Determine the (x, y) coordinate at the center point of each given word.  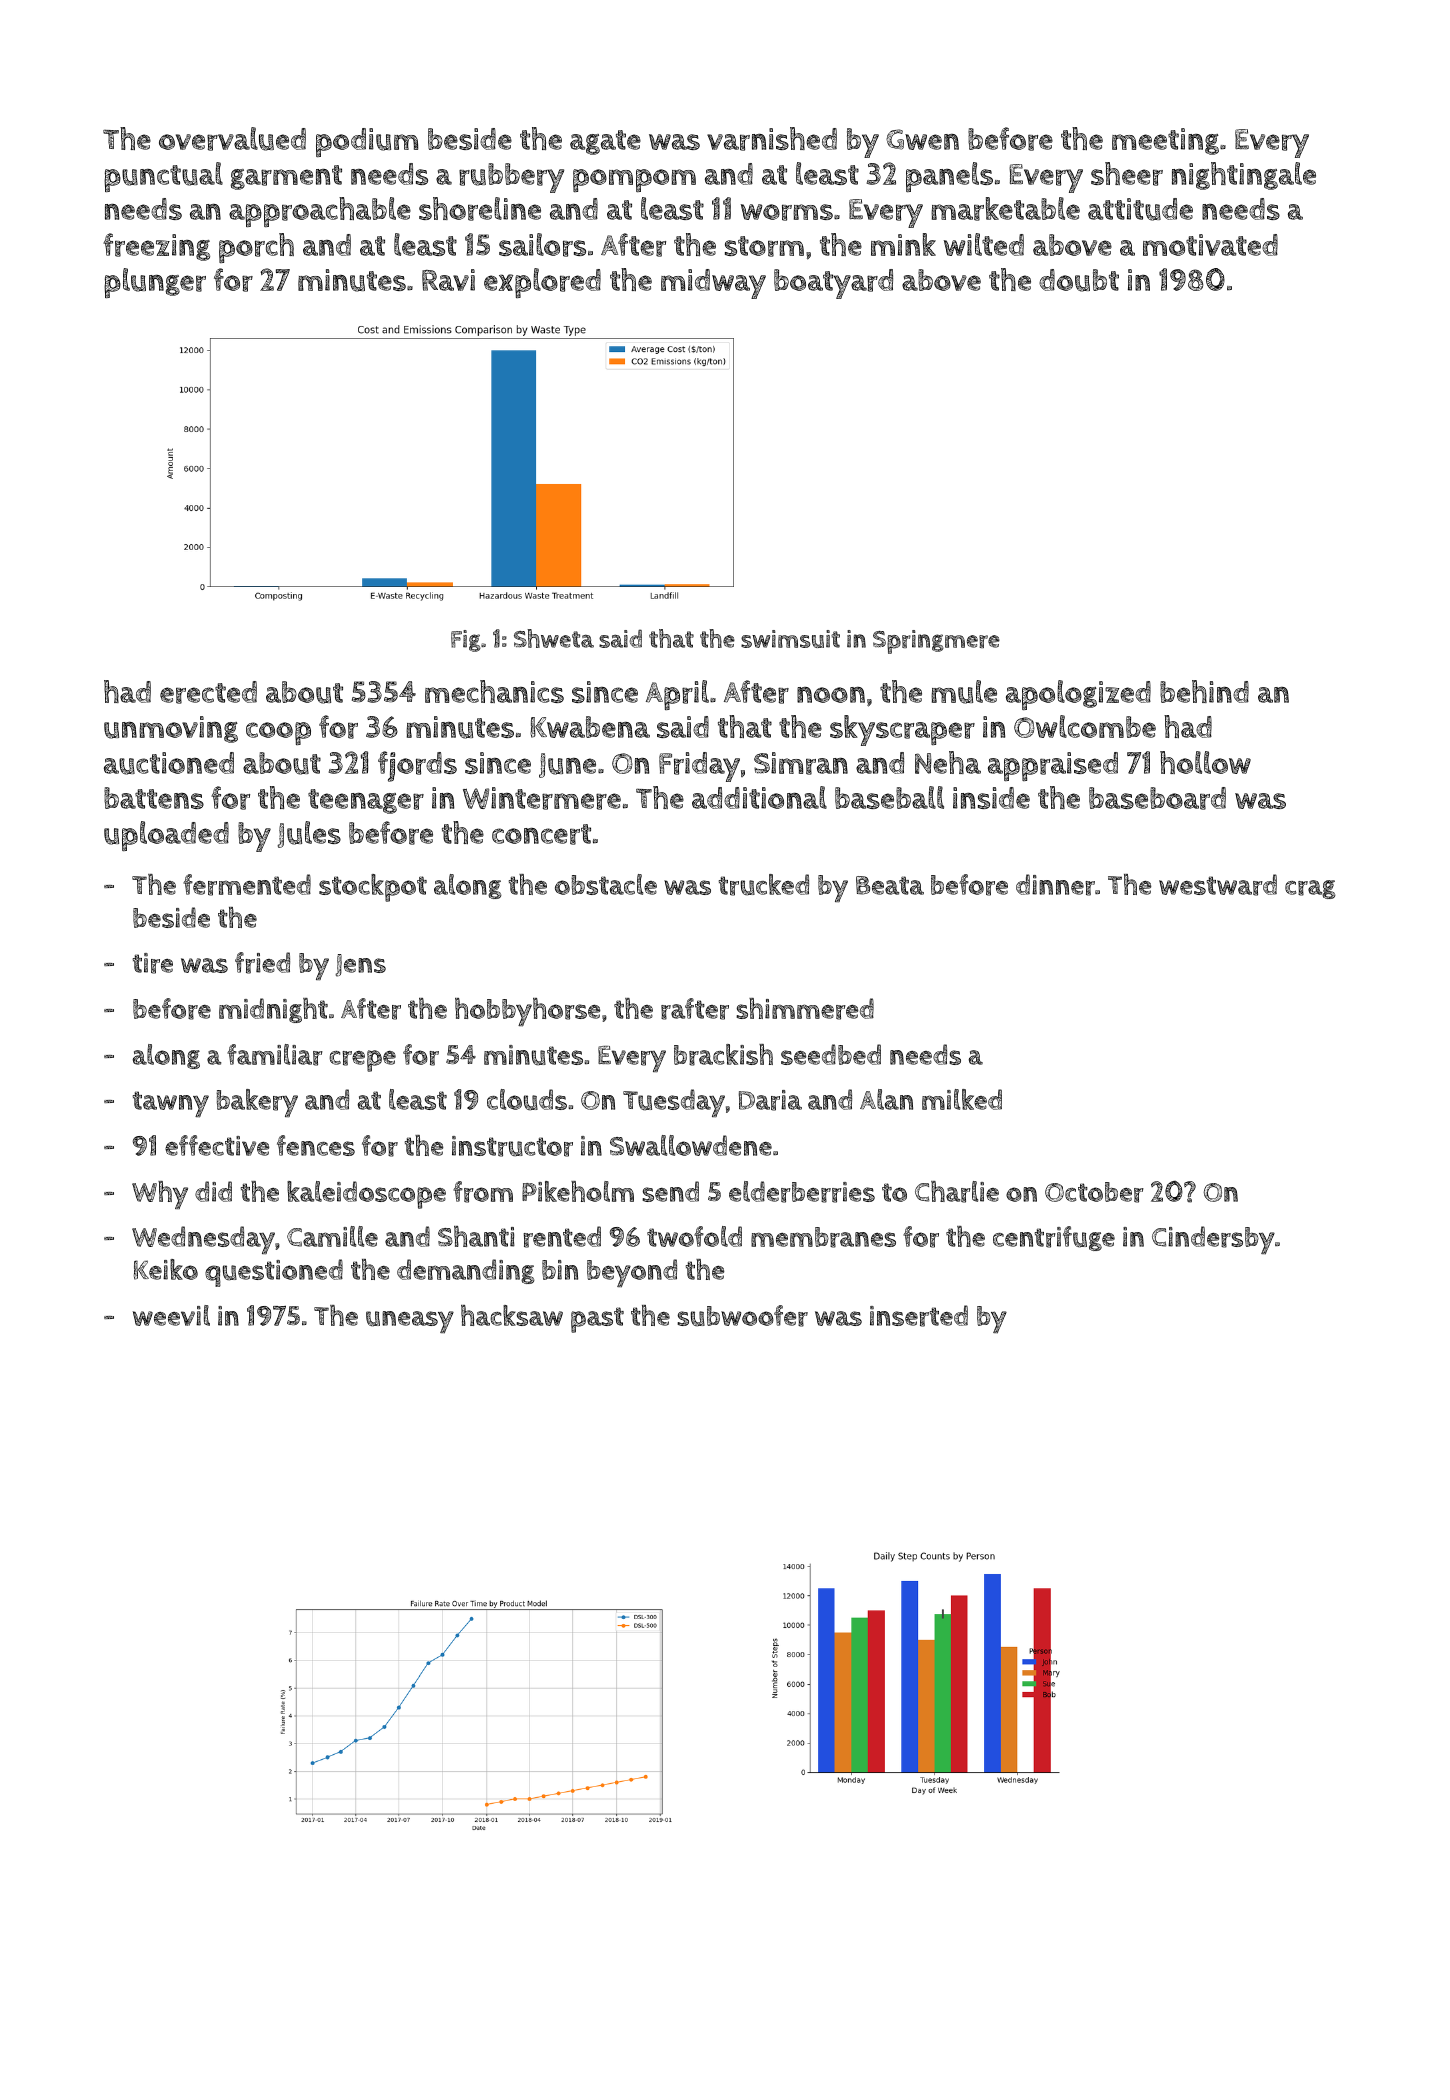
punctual (163, 177)
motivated (1210, 245)
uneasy (410, 1322)
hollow (1205, 762)
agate (605, 142)
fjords (417, 766)
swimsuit (790, 639)
